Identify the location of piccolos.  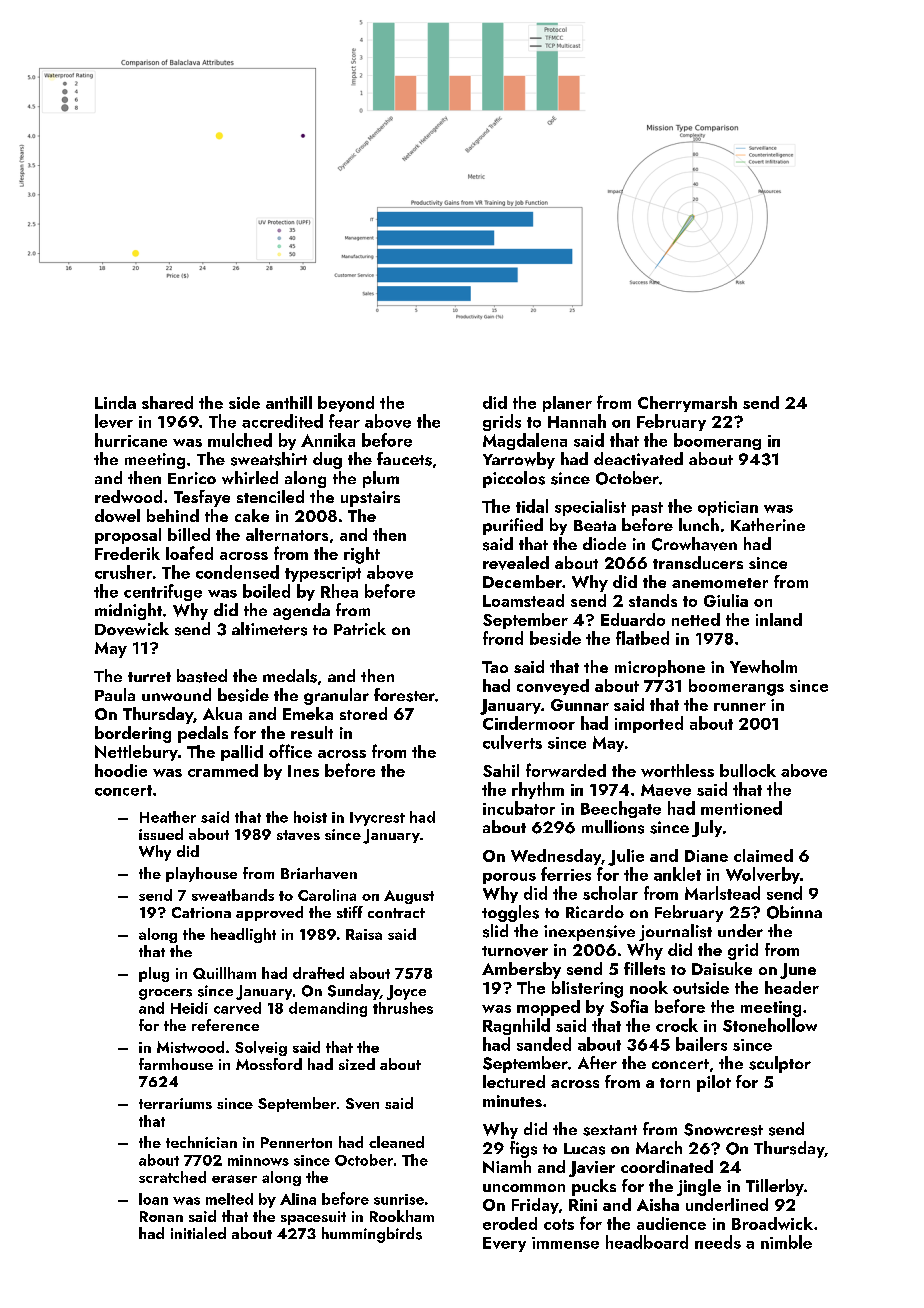
(514, 479).
